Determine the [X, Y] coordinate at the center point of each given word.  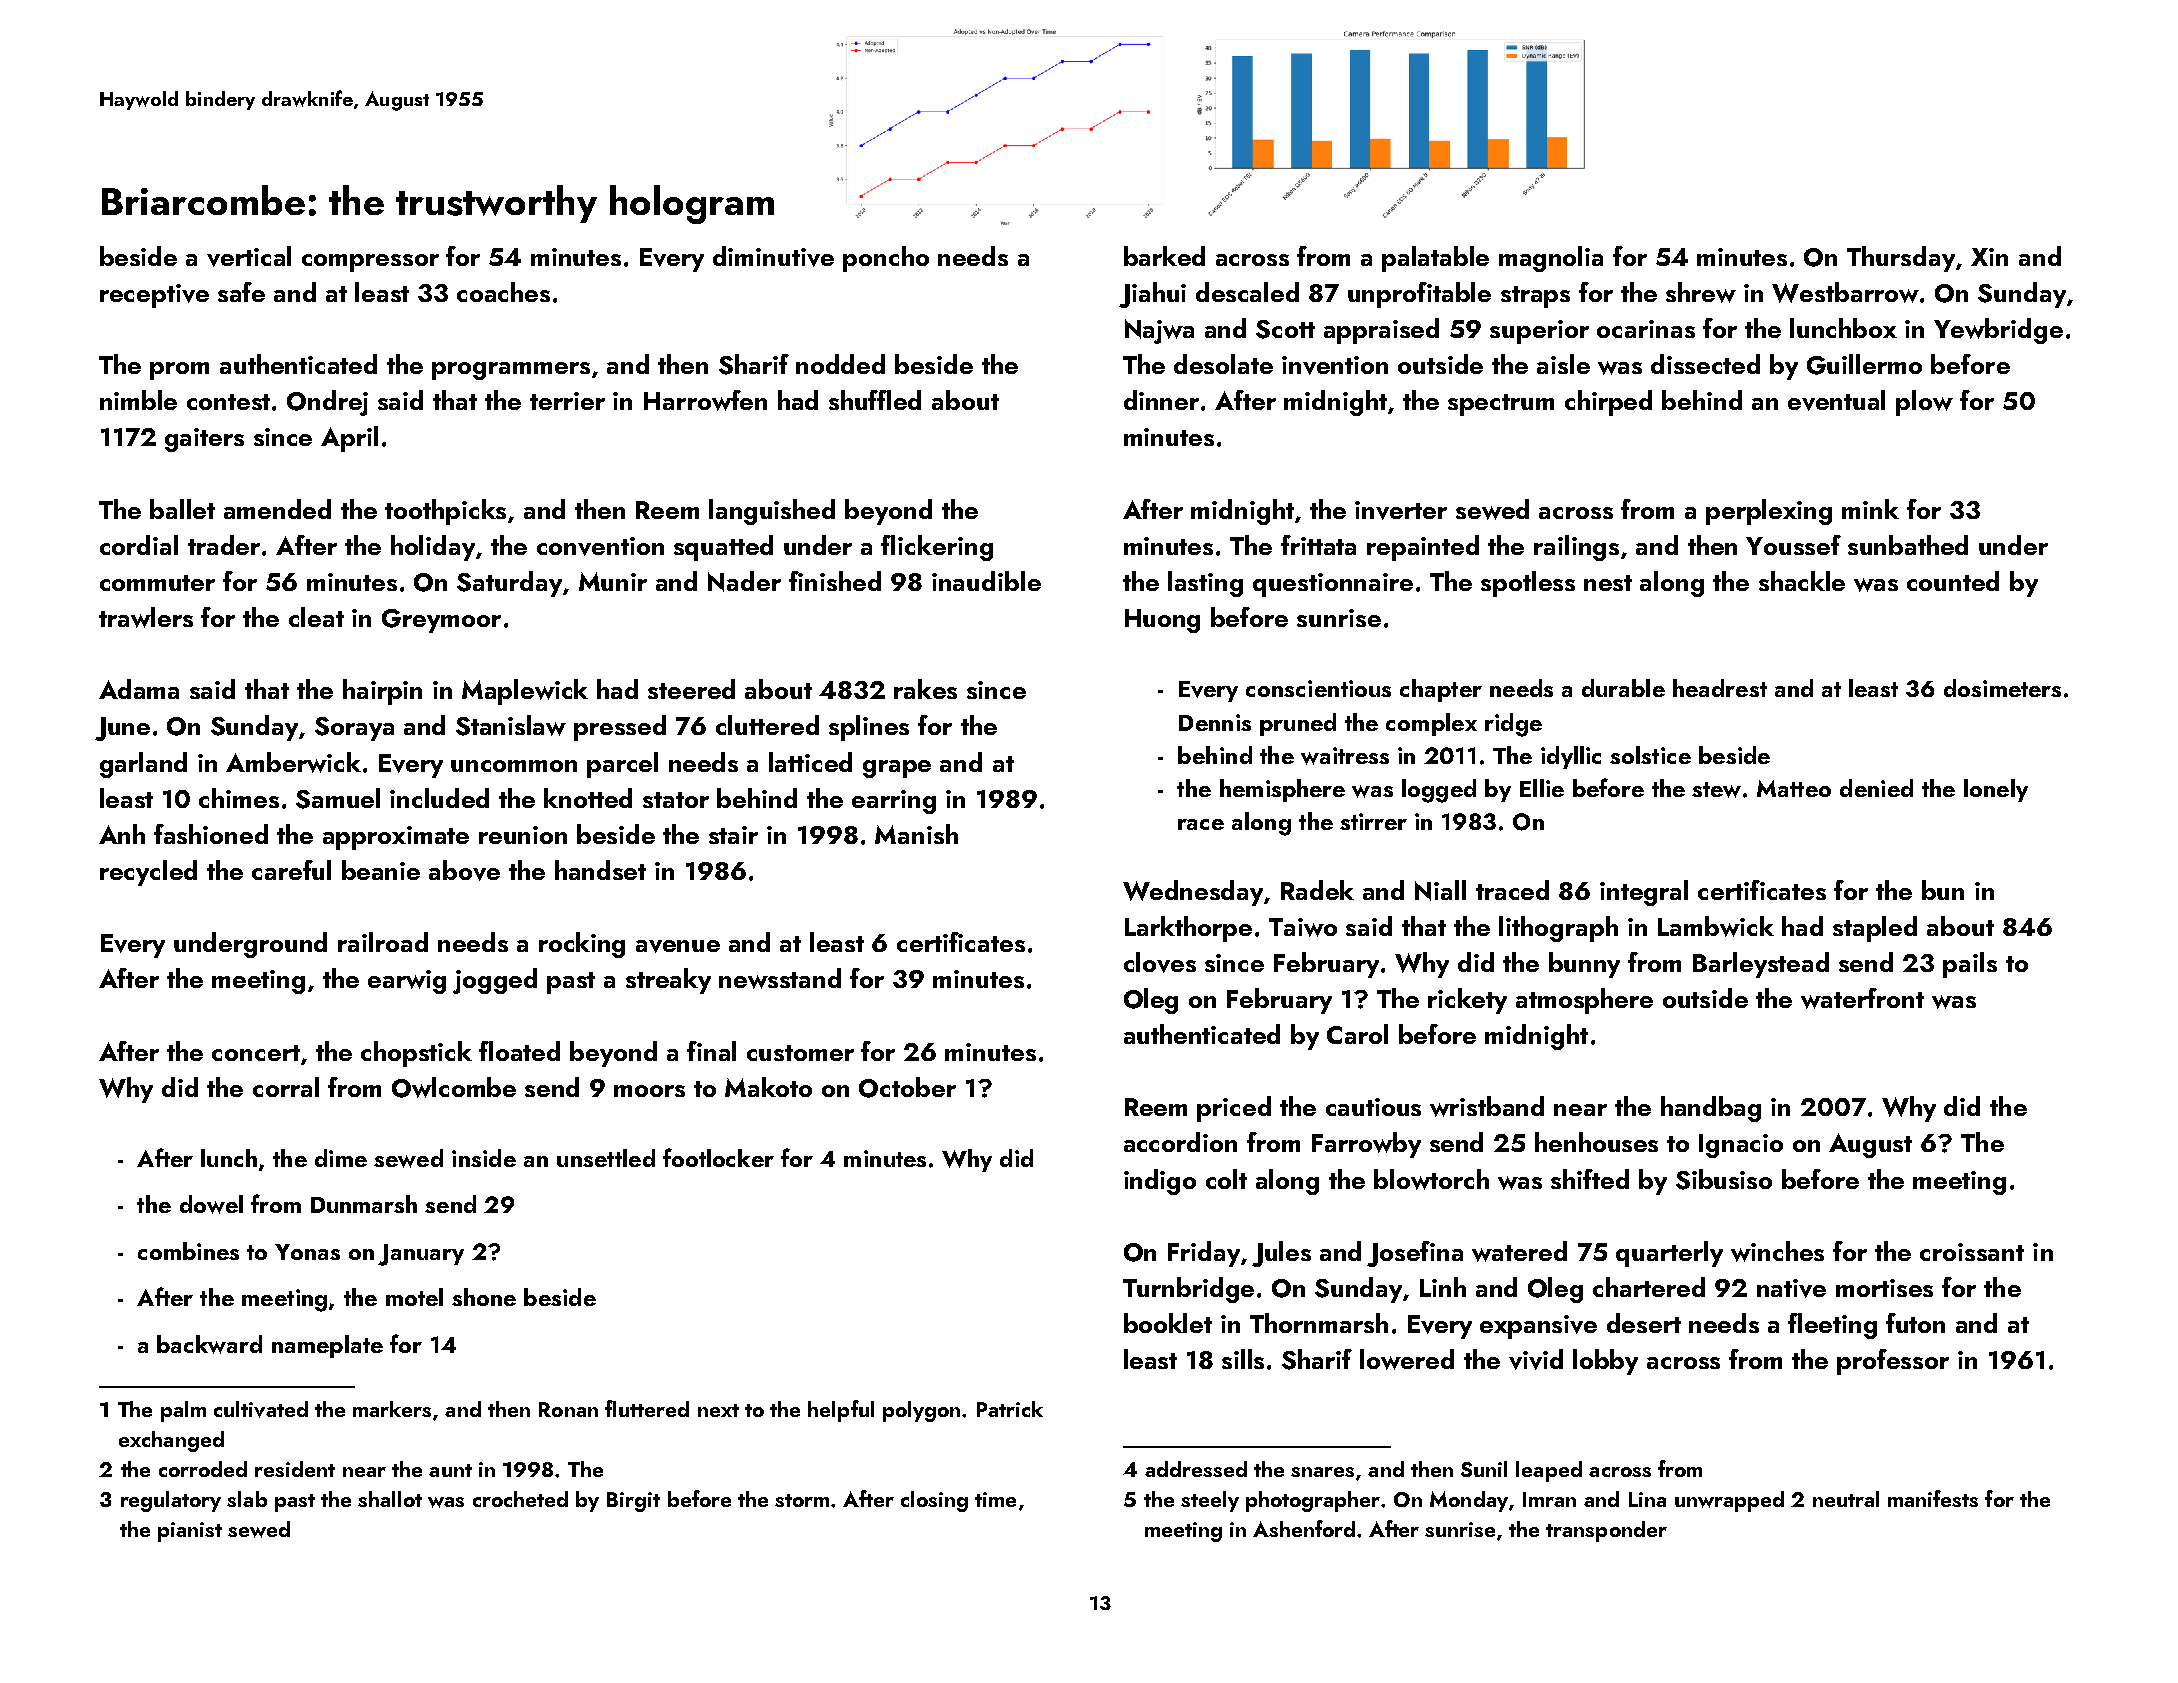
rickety [1467, 1001]
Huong [1162, 621]
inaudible [986, 581]
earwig [407, 982]
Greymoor [441, 621]
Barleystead [1761, 965]
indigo [1160, 1182]
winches [1777, 1251]
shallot [390, 1499]
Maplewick [525, 692]
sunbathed [1908, 545]
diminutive [773, 256]
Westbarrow [1845, 292]
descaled [1247, 292]
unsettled [606, 1158]
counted [1953, 581]
